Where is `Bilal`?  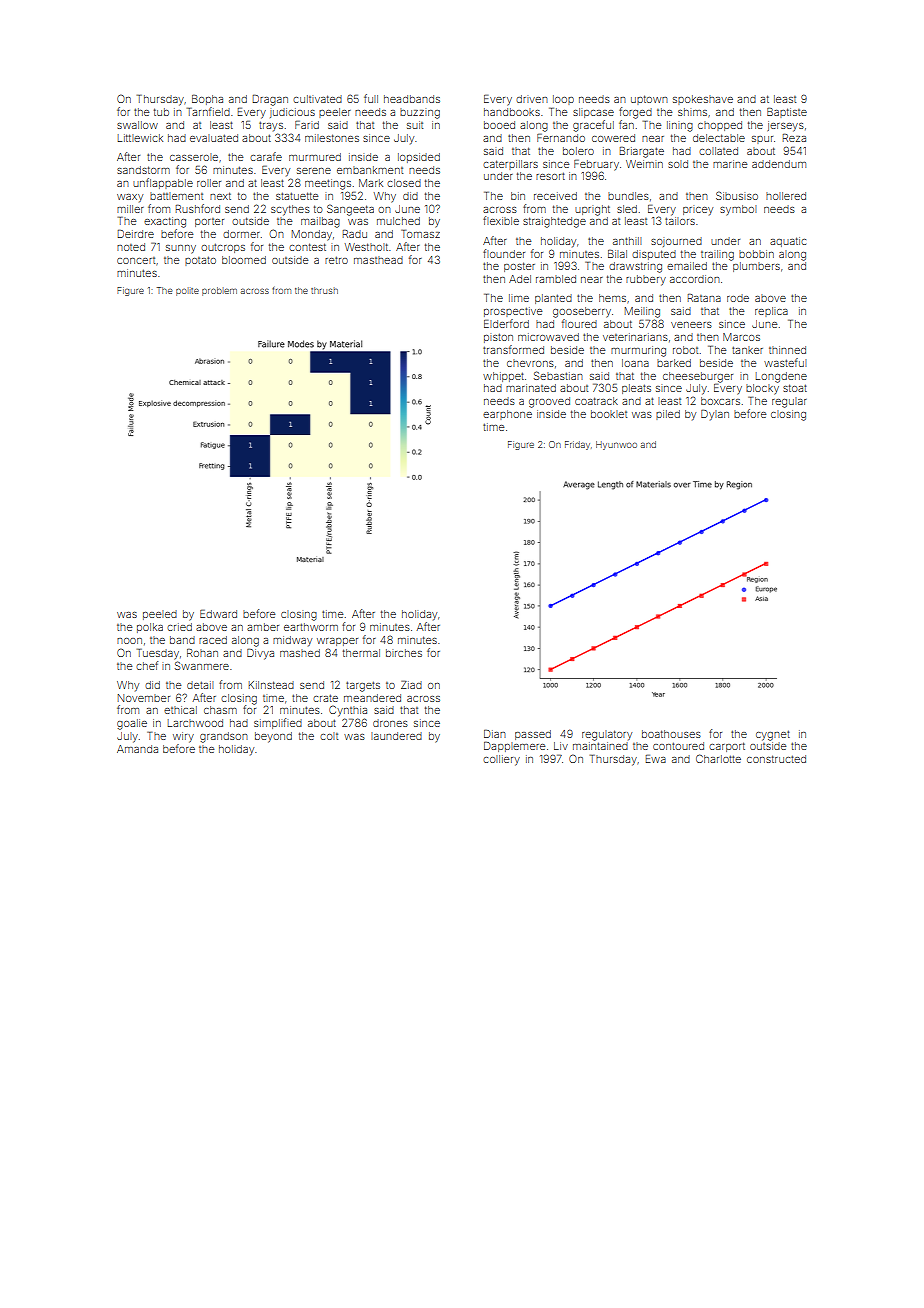 Bilal is located at coordinates (617, 254).
